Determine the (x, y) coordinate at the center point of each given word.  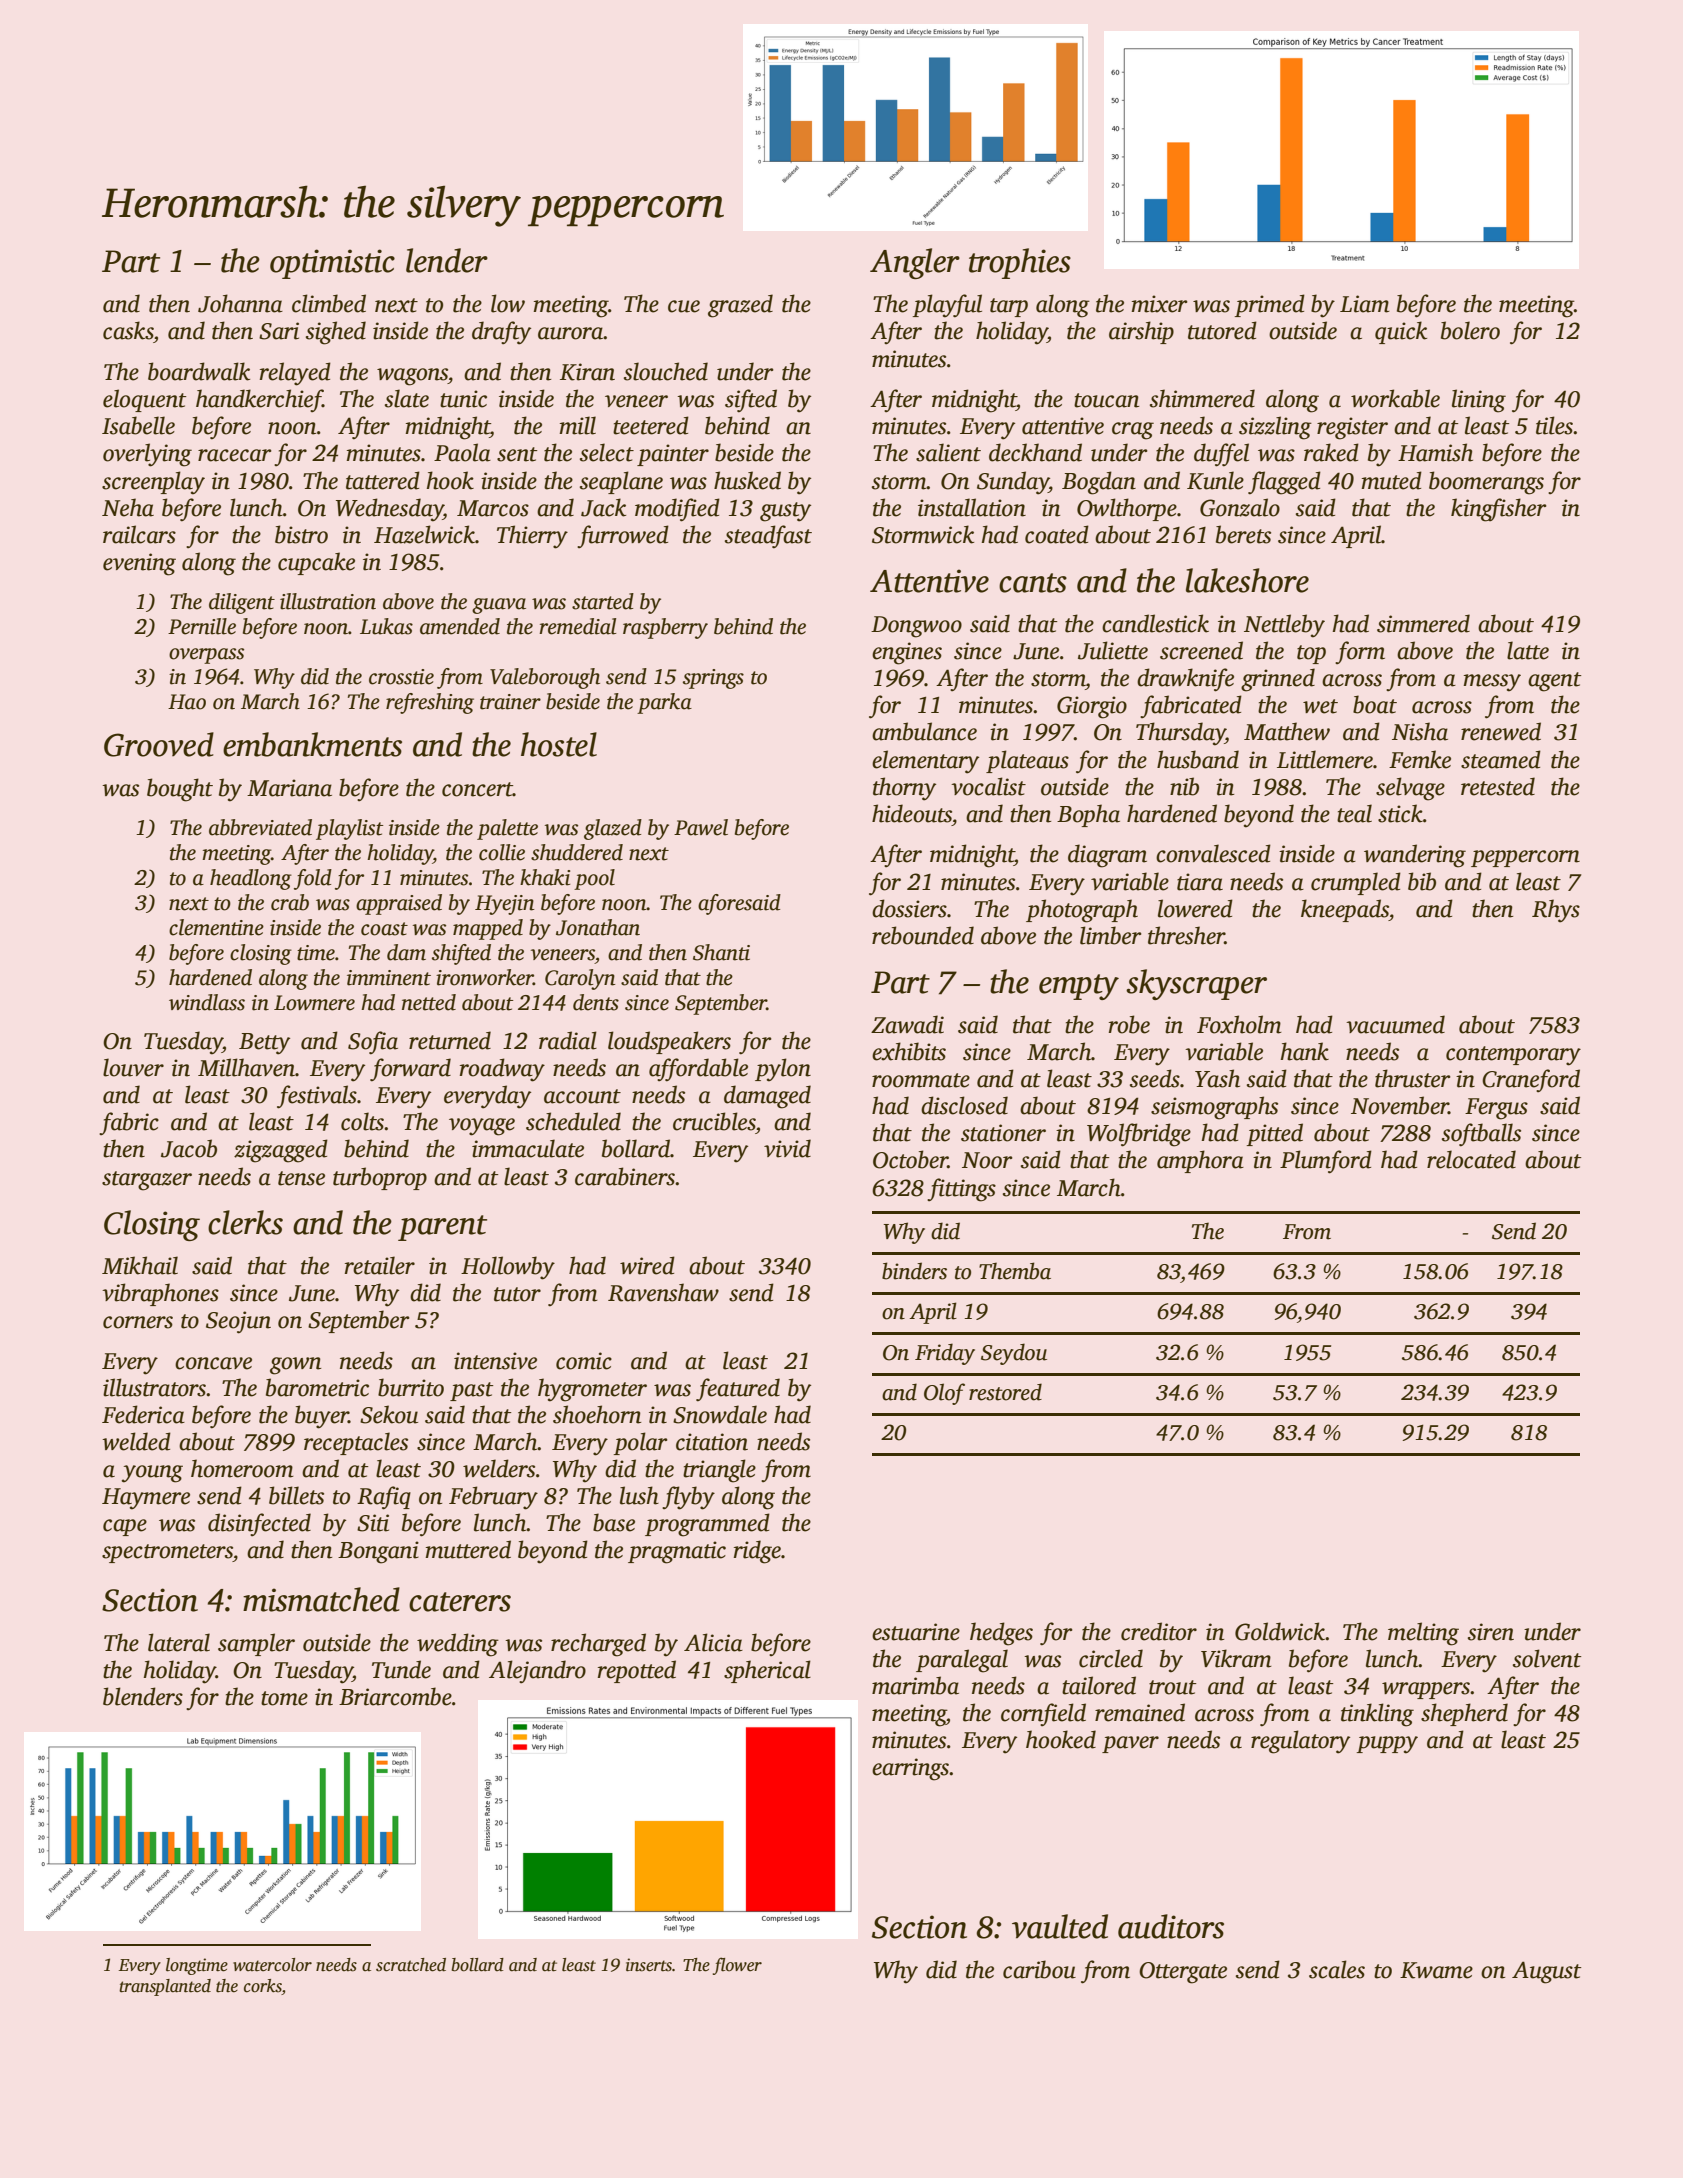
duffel (1221, 455)
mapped (488, 929)
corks (263, 1986)
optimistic (332, 264)
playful (947, 306)
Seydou (1014, 1354)
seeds (1155, 1078)
